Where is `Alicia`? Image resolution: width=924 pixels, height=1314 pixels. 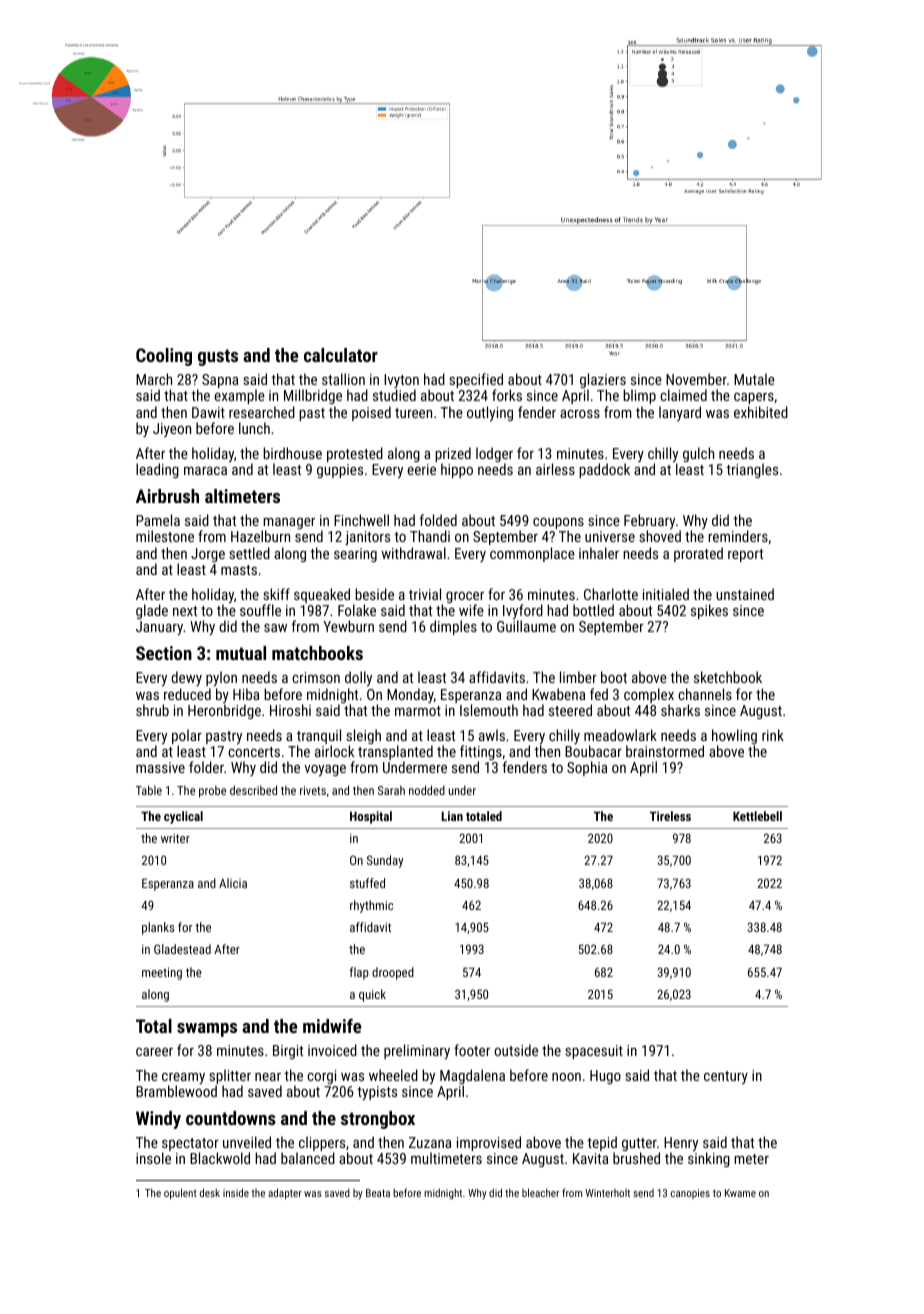 Alicia is located at coordinates (233, 883).
